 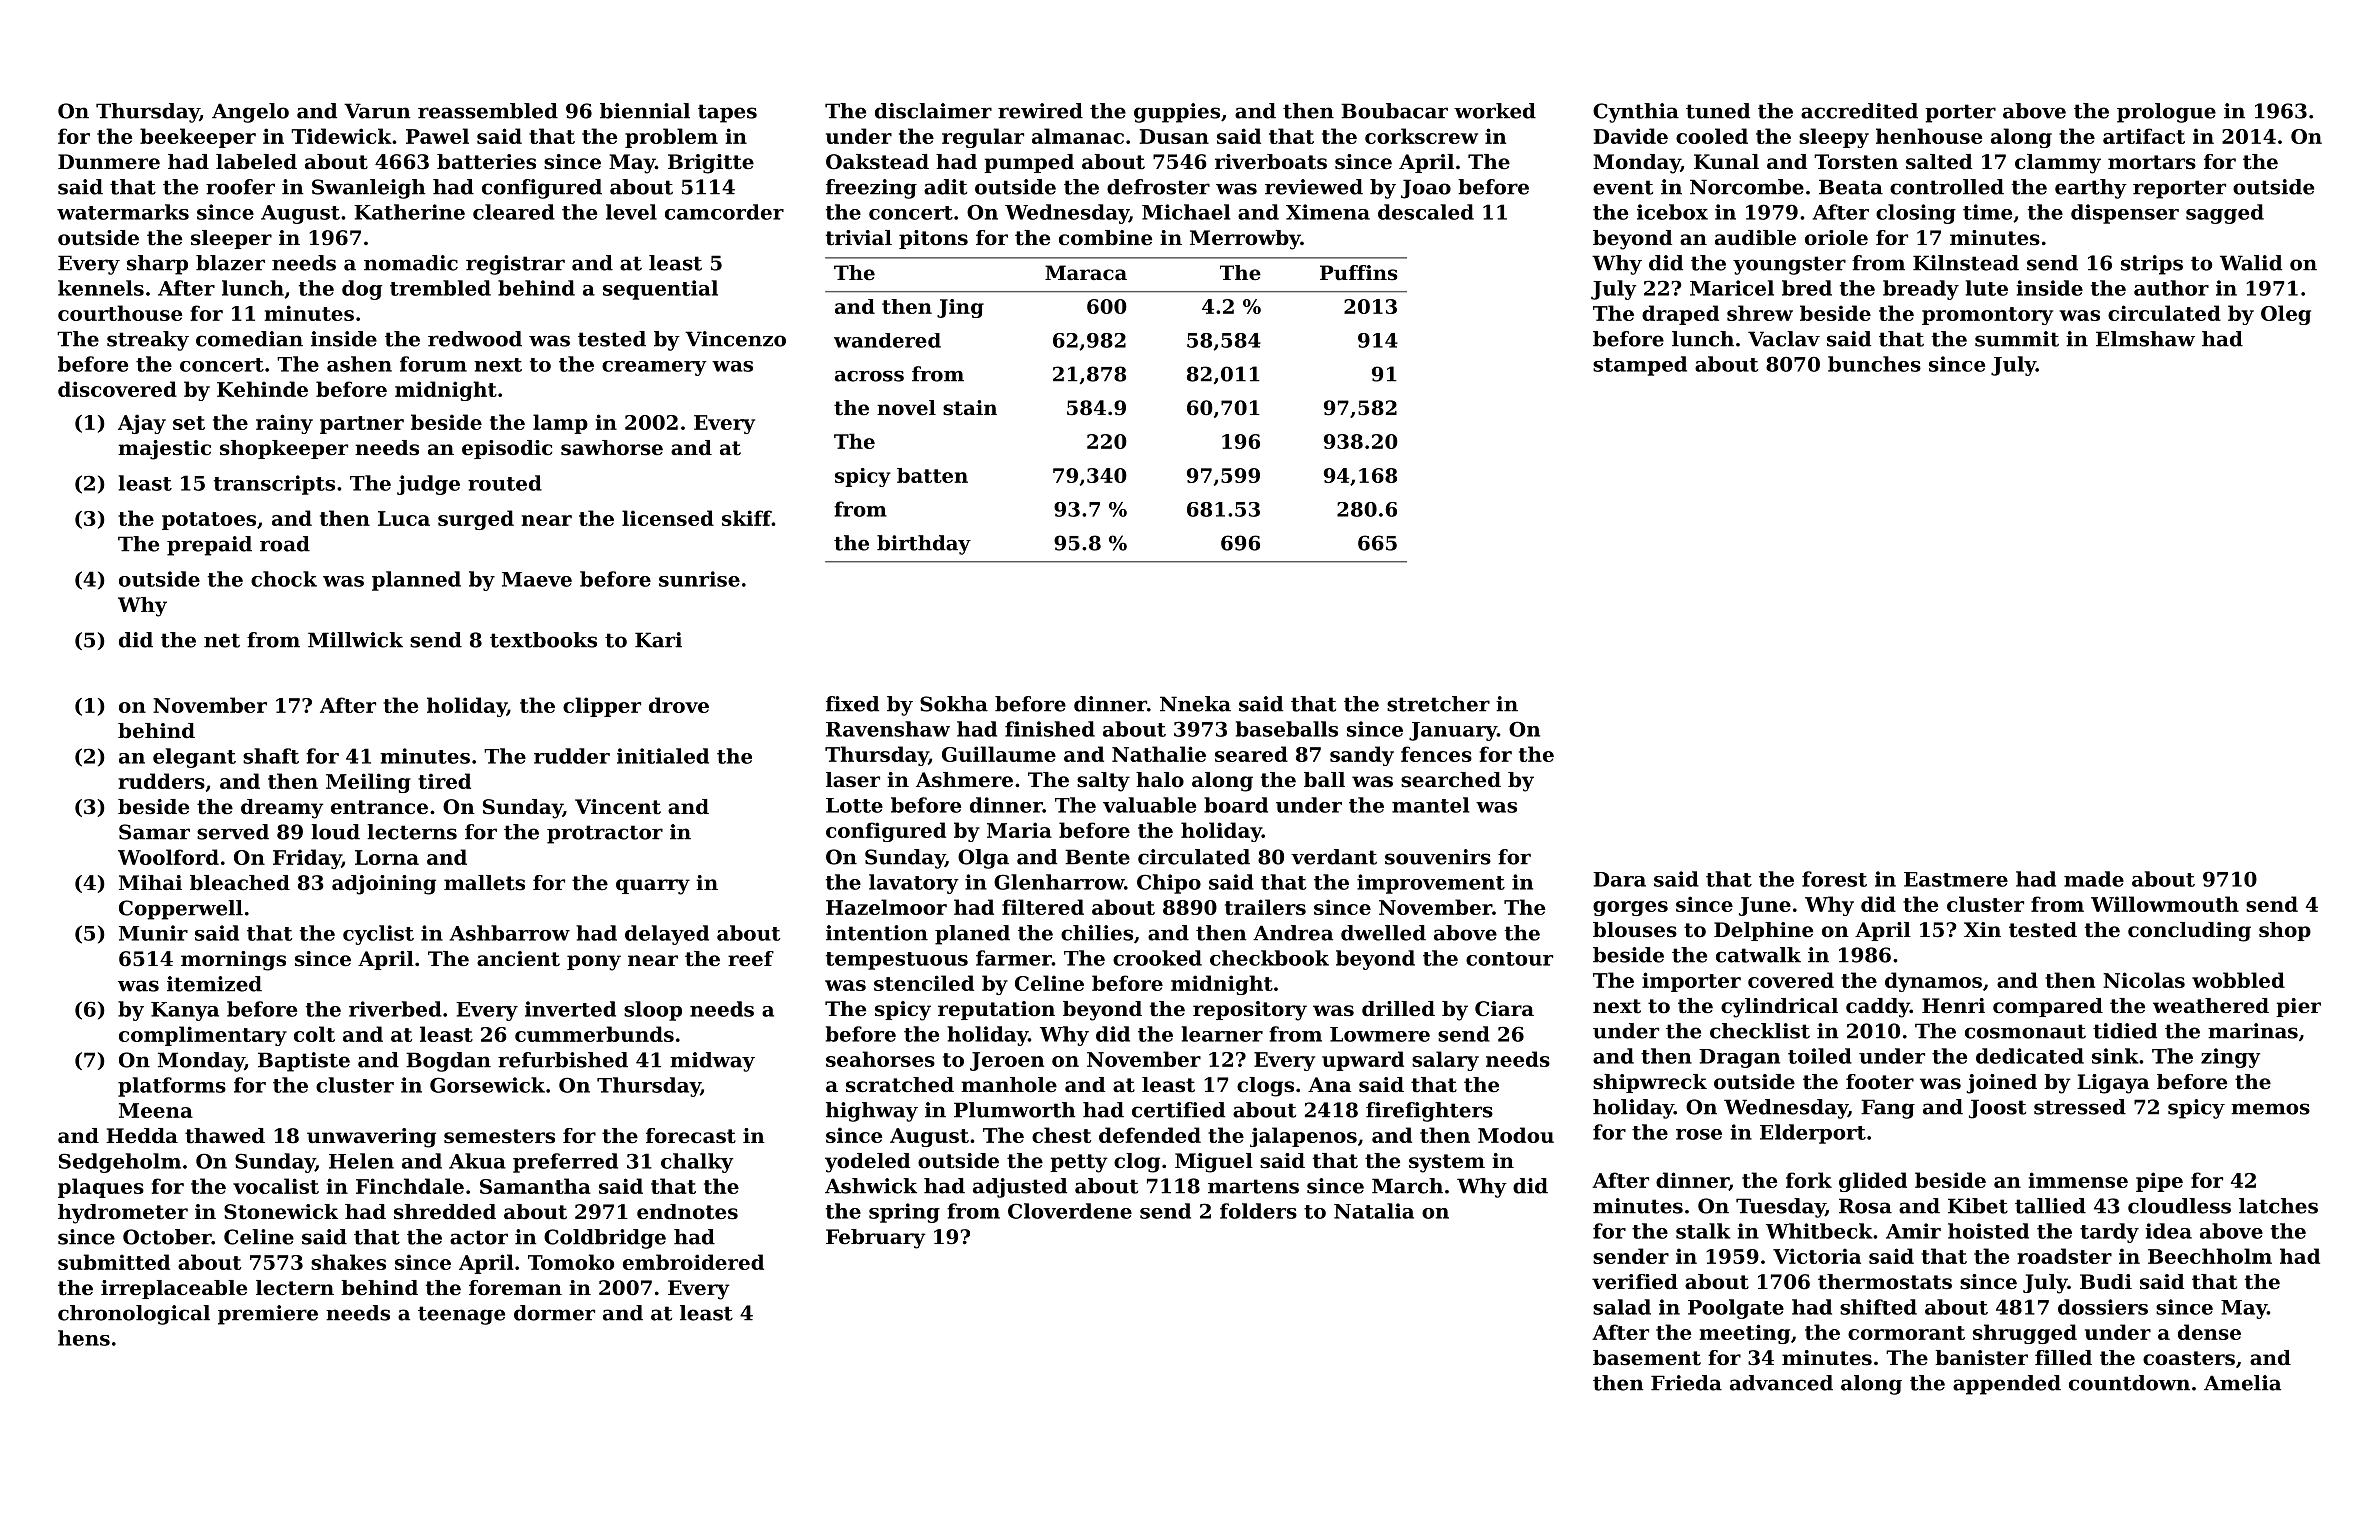 I want to click on itemized, so click(x=214, y=984).
